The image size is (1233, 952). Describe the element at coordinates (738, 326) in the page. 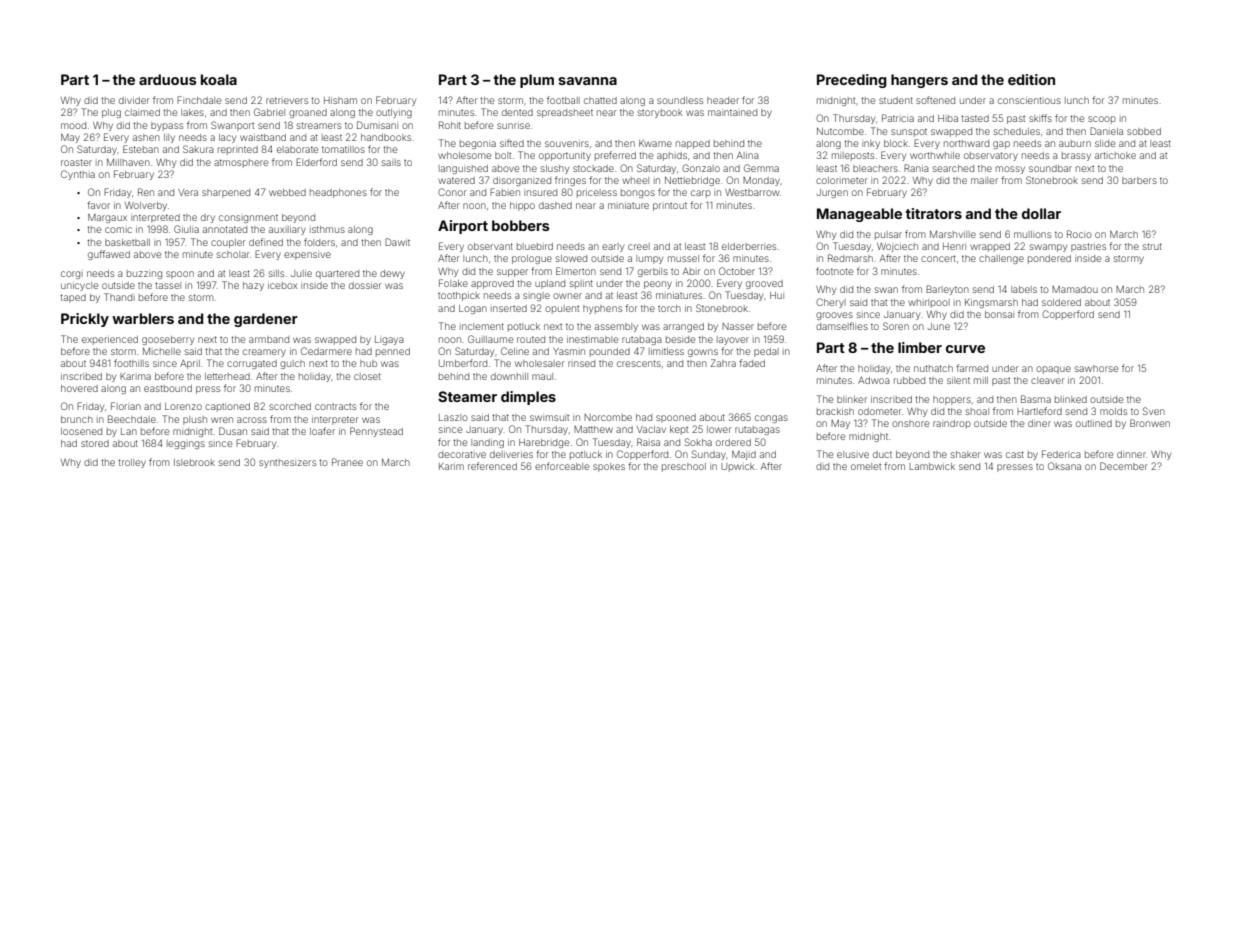

I see `Nasser` at that location.
